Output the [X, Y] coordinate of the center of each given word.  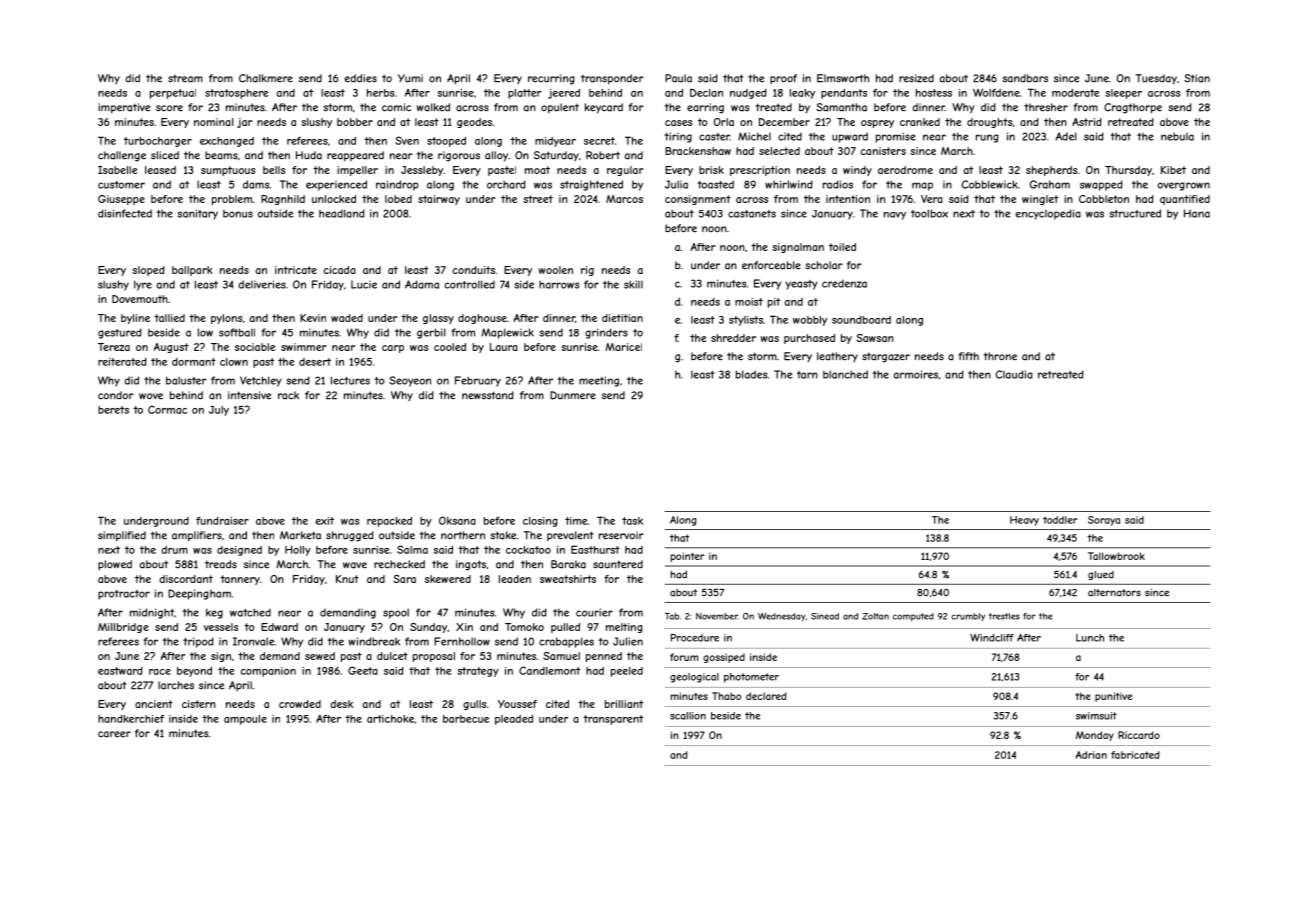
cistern [199, 704]
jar [244, 123]
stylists [746, 321]
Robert [603, 155]
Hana [1197, 213]
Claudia [1014, 374]
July [219, 411]
